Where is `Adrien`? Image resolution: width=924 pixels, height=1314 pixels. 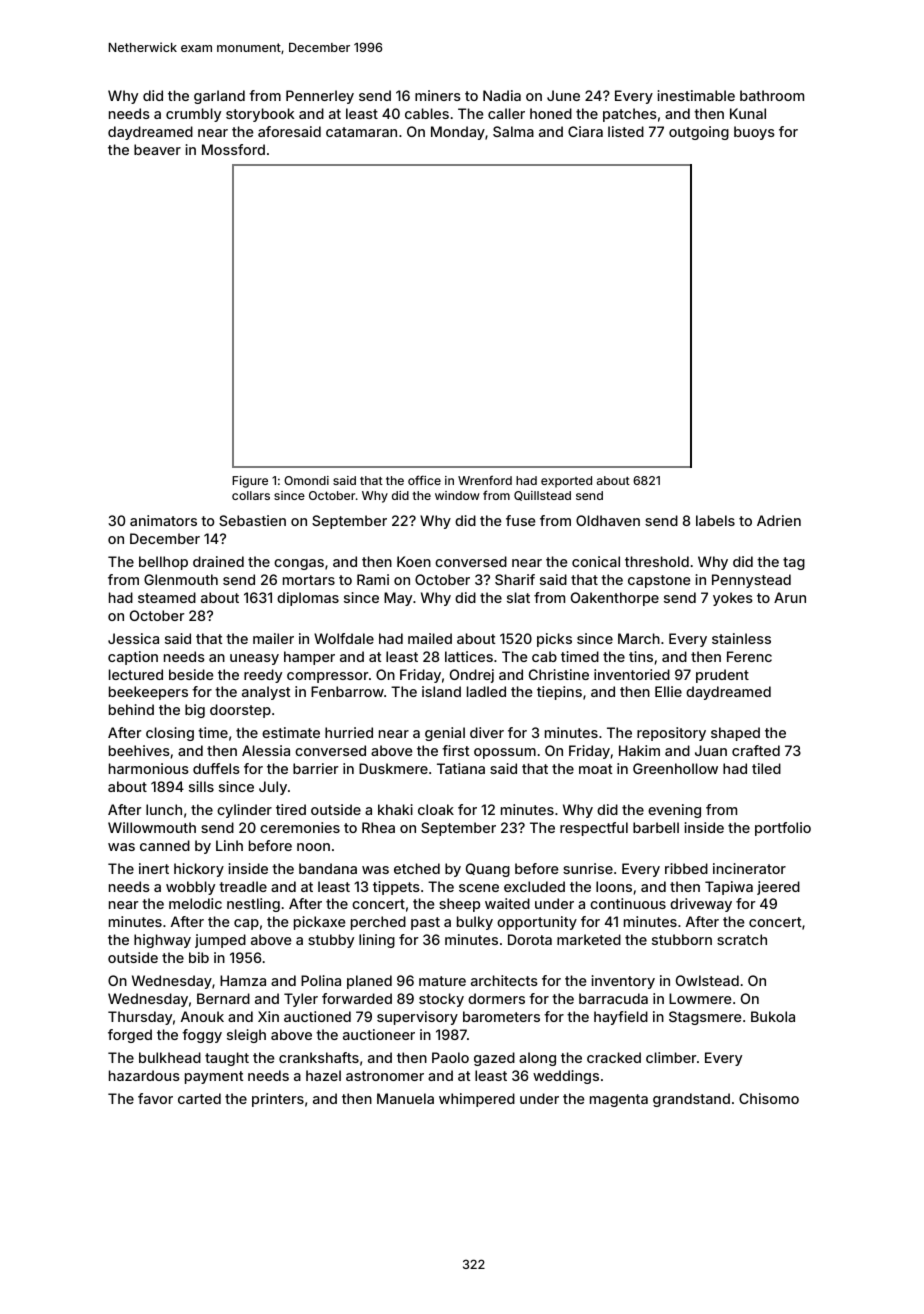 Adrien is located at coordinates (779, 520).
